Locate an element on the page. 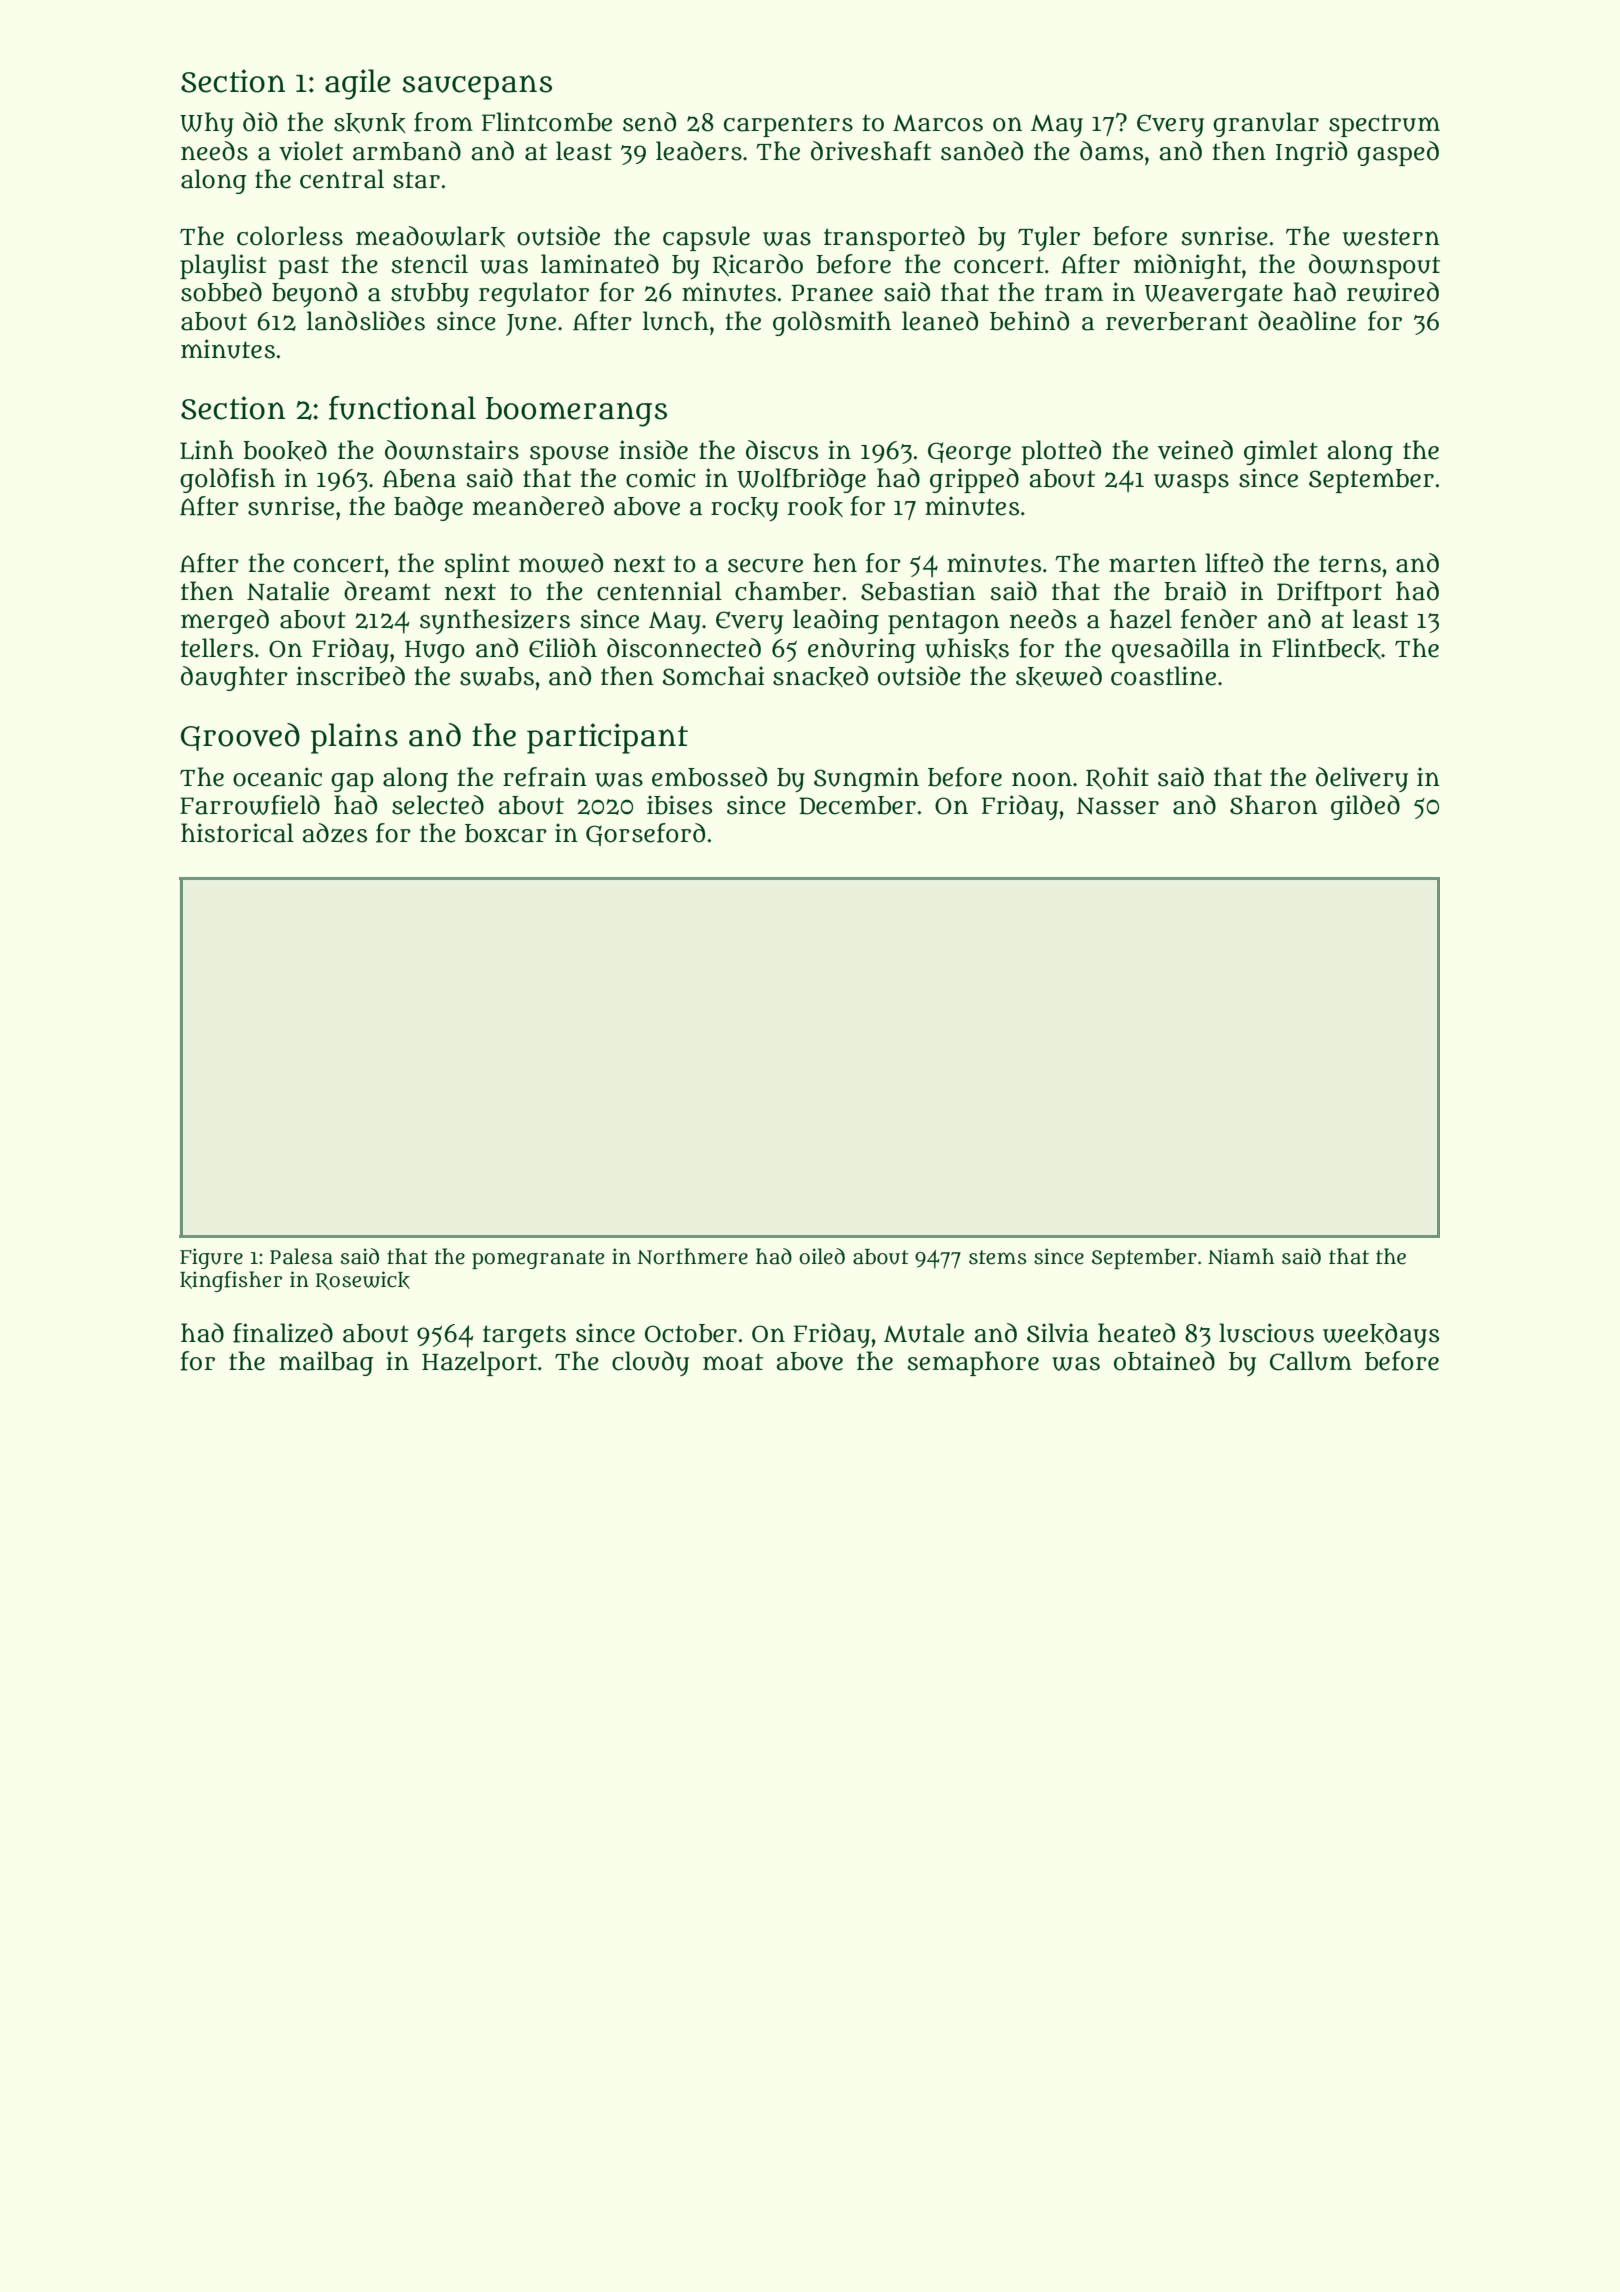 The image size is (1620, 2292). Flintbeck is located at coordinates (1326, 648).
